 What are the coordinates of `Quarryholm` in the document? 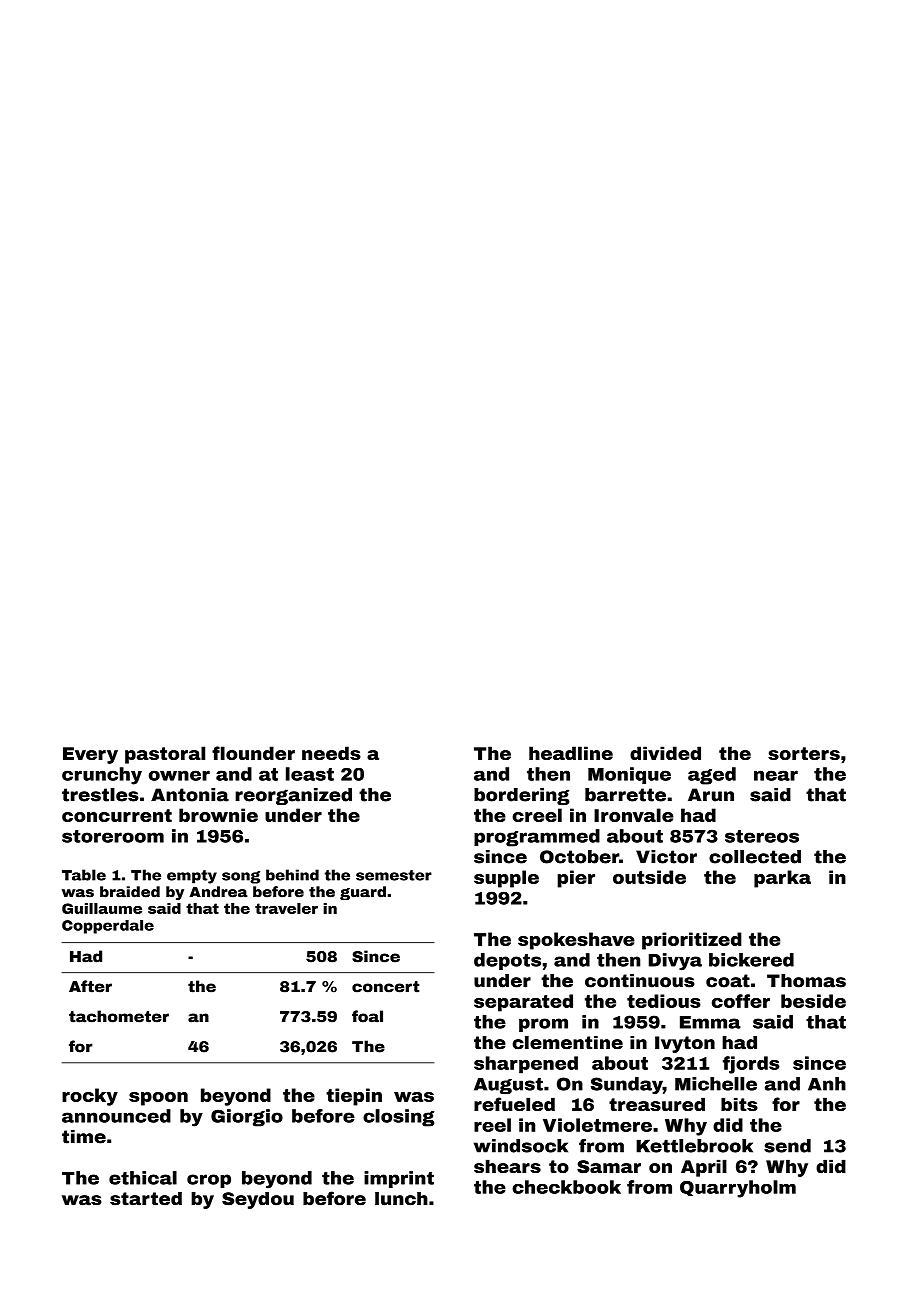 It's located at (738, 1189).
